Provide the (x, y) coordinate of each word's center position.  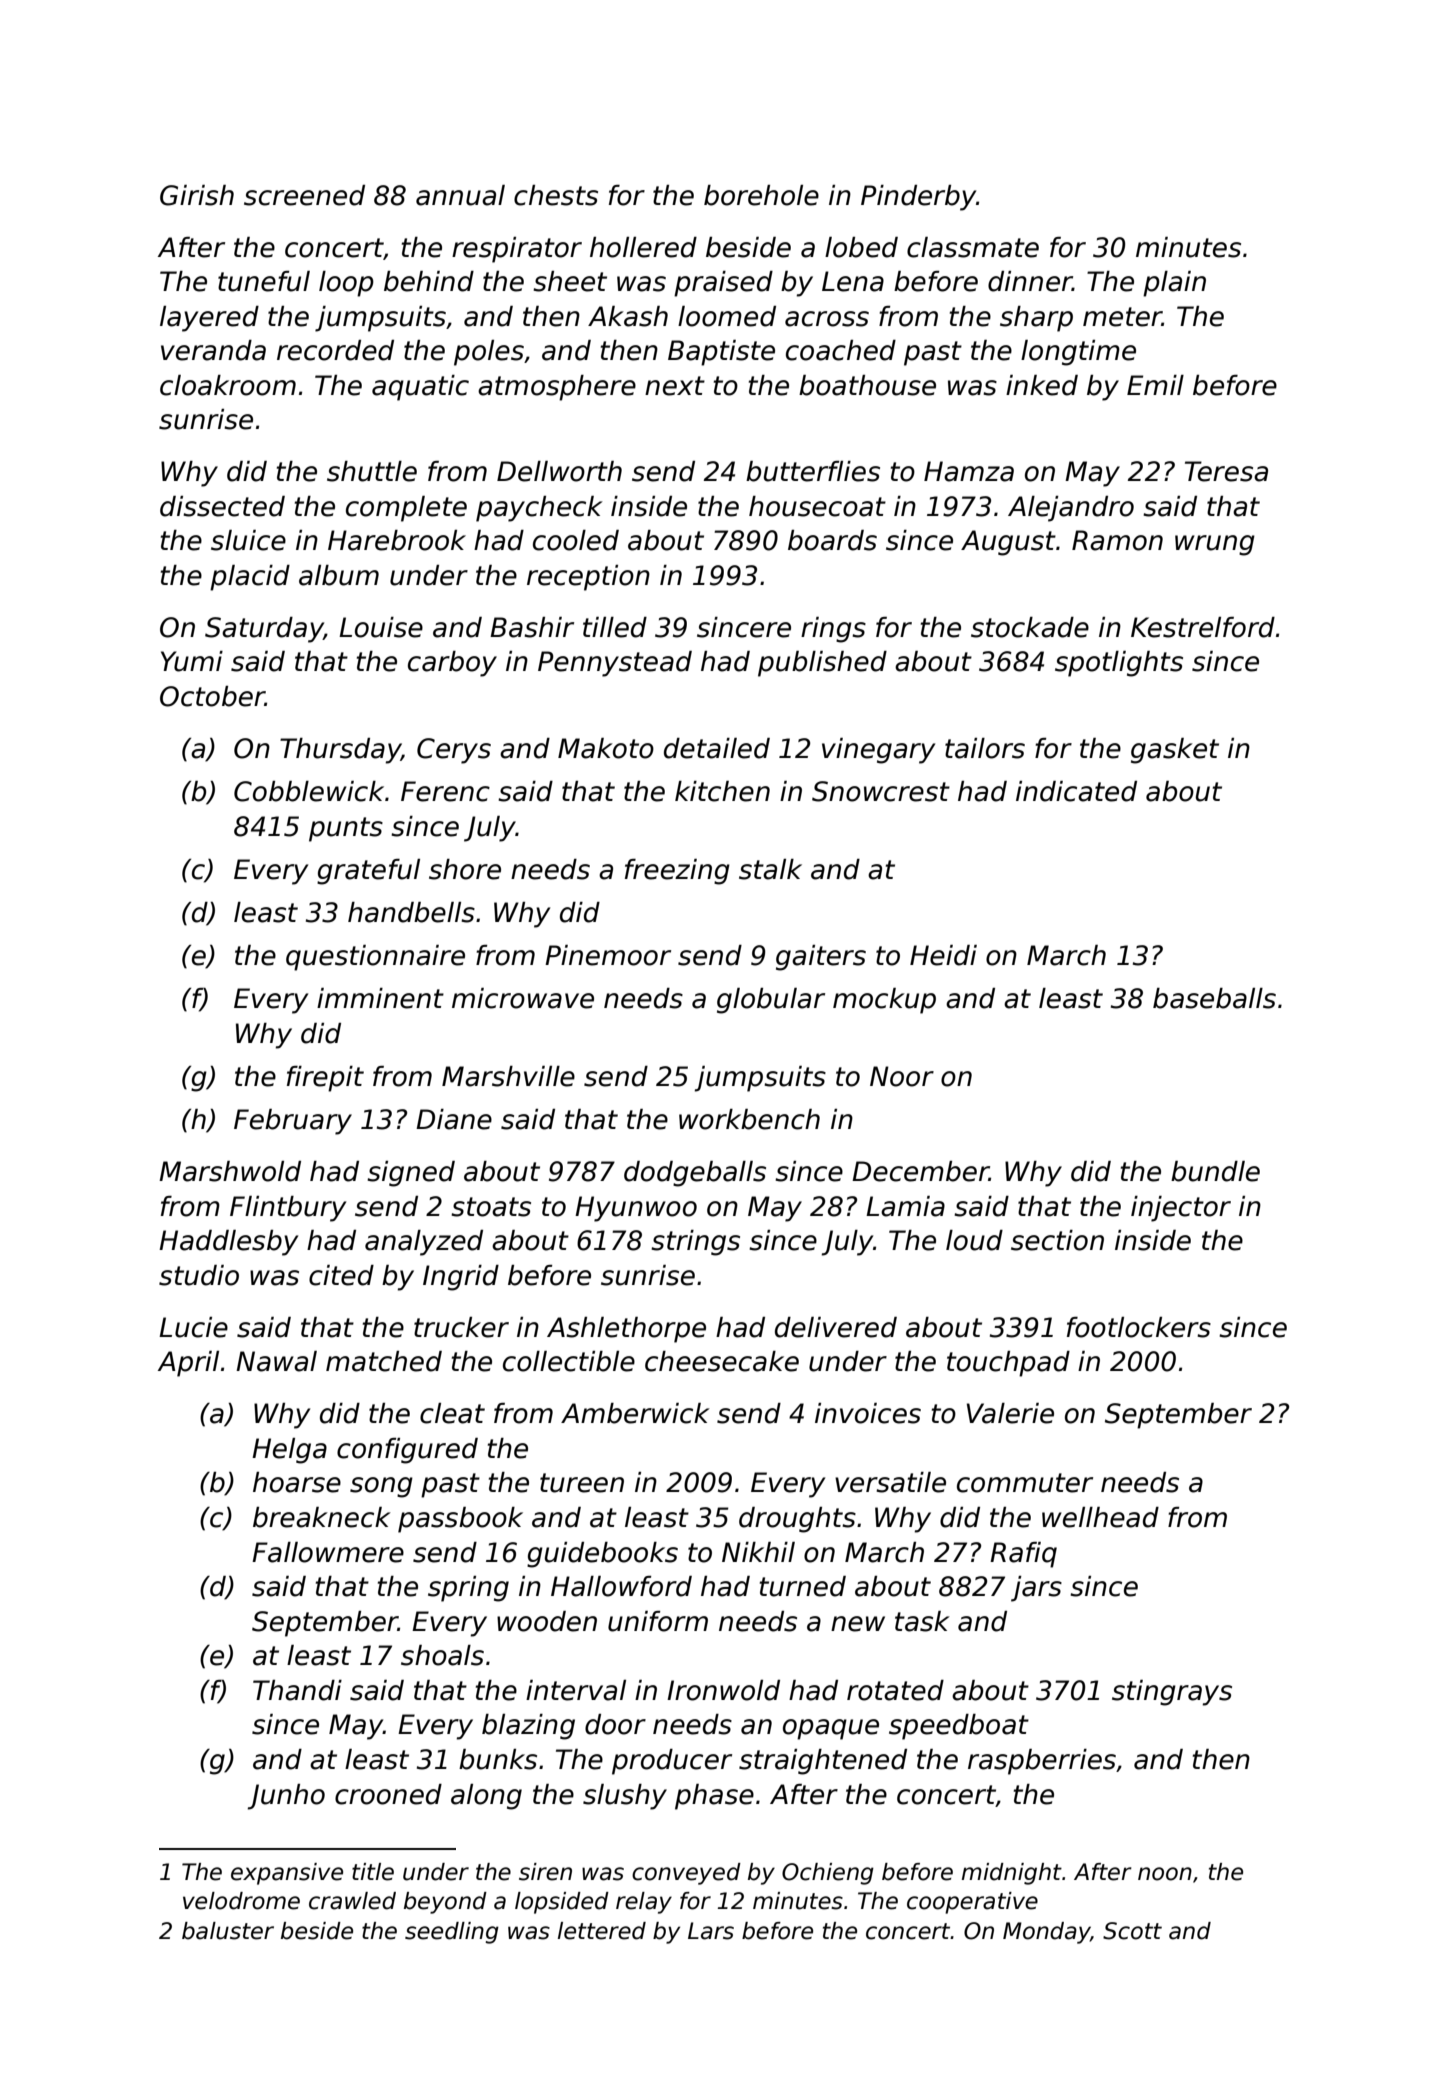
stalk (770, 869)
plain (1174, 284)
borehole (761, 195)
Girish (197, 195)
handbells (411, 912)
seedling (452, 1933)
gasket (1175, 751)
